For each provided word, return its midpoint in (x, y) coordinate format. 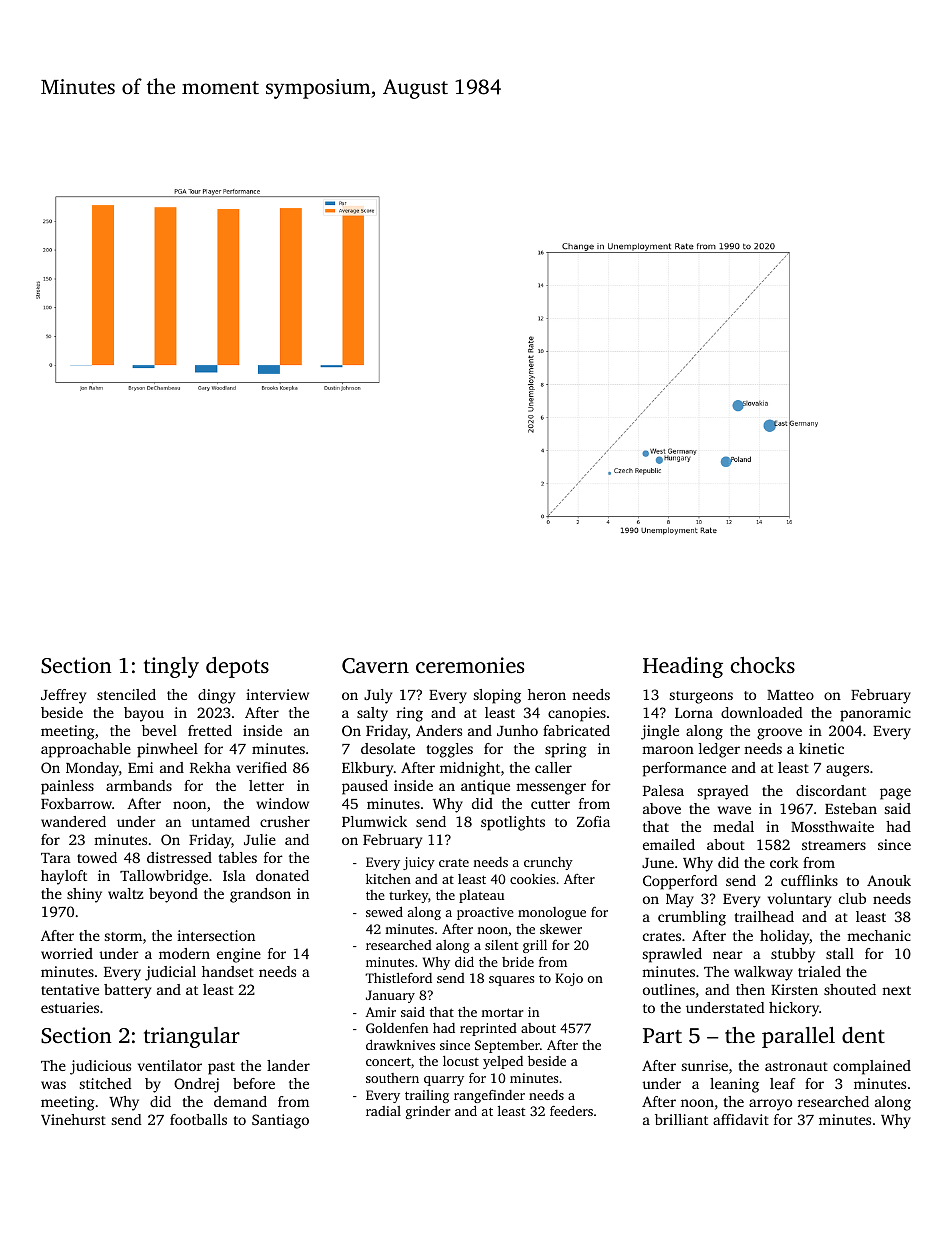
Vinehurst (73, 1119)
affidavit (741, 1119)
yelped (503, 1062)
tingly (171, 667)
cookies (532, 879)
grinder (428, 1112)
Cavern (375, 666)
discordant (831, 790)
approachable (86, 750)
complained (872, 1067)
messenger (551, 789)
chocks (763, 665)
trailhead (764, 916)
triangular (192, 1037)
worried (67, 953)
